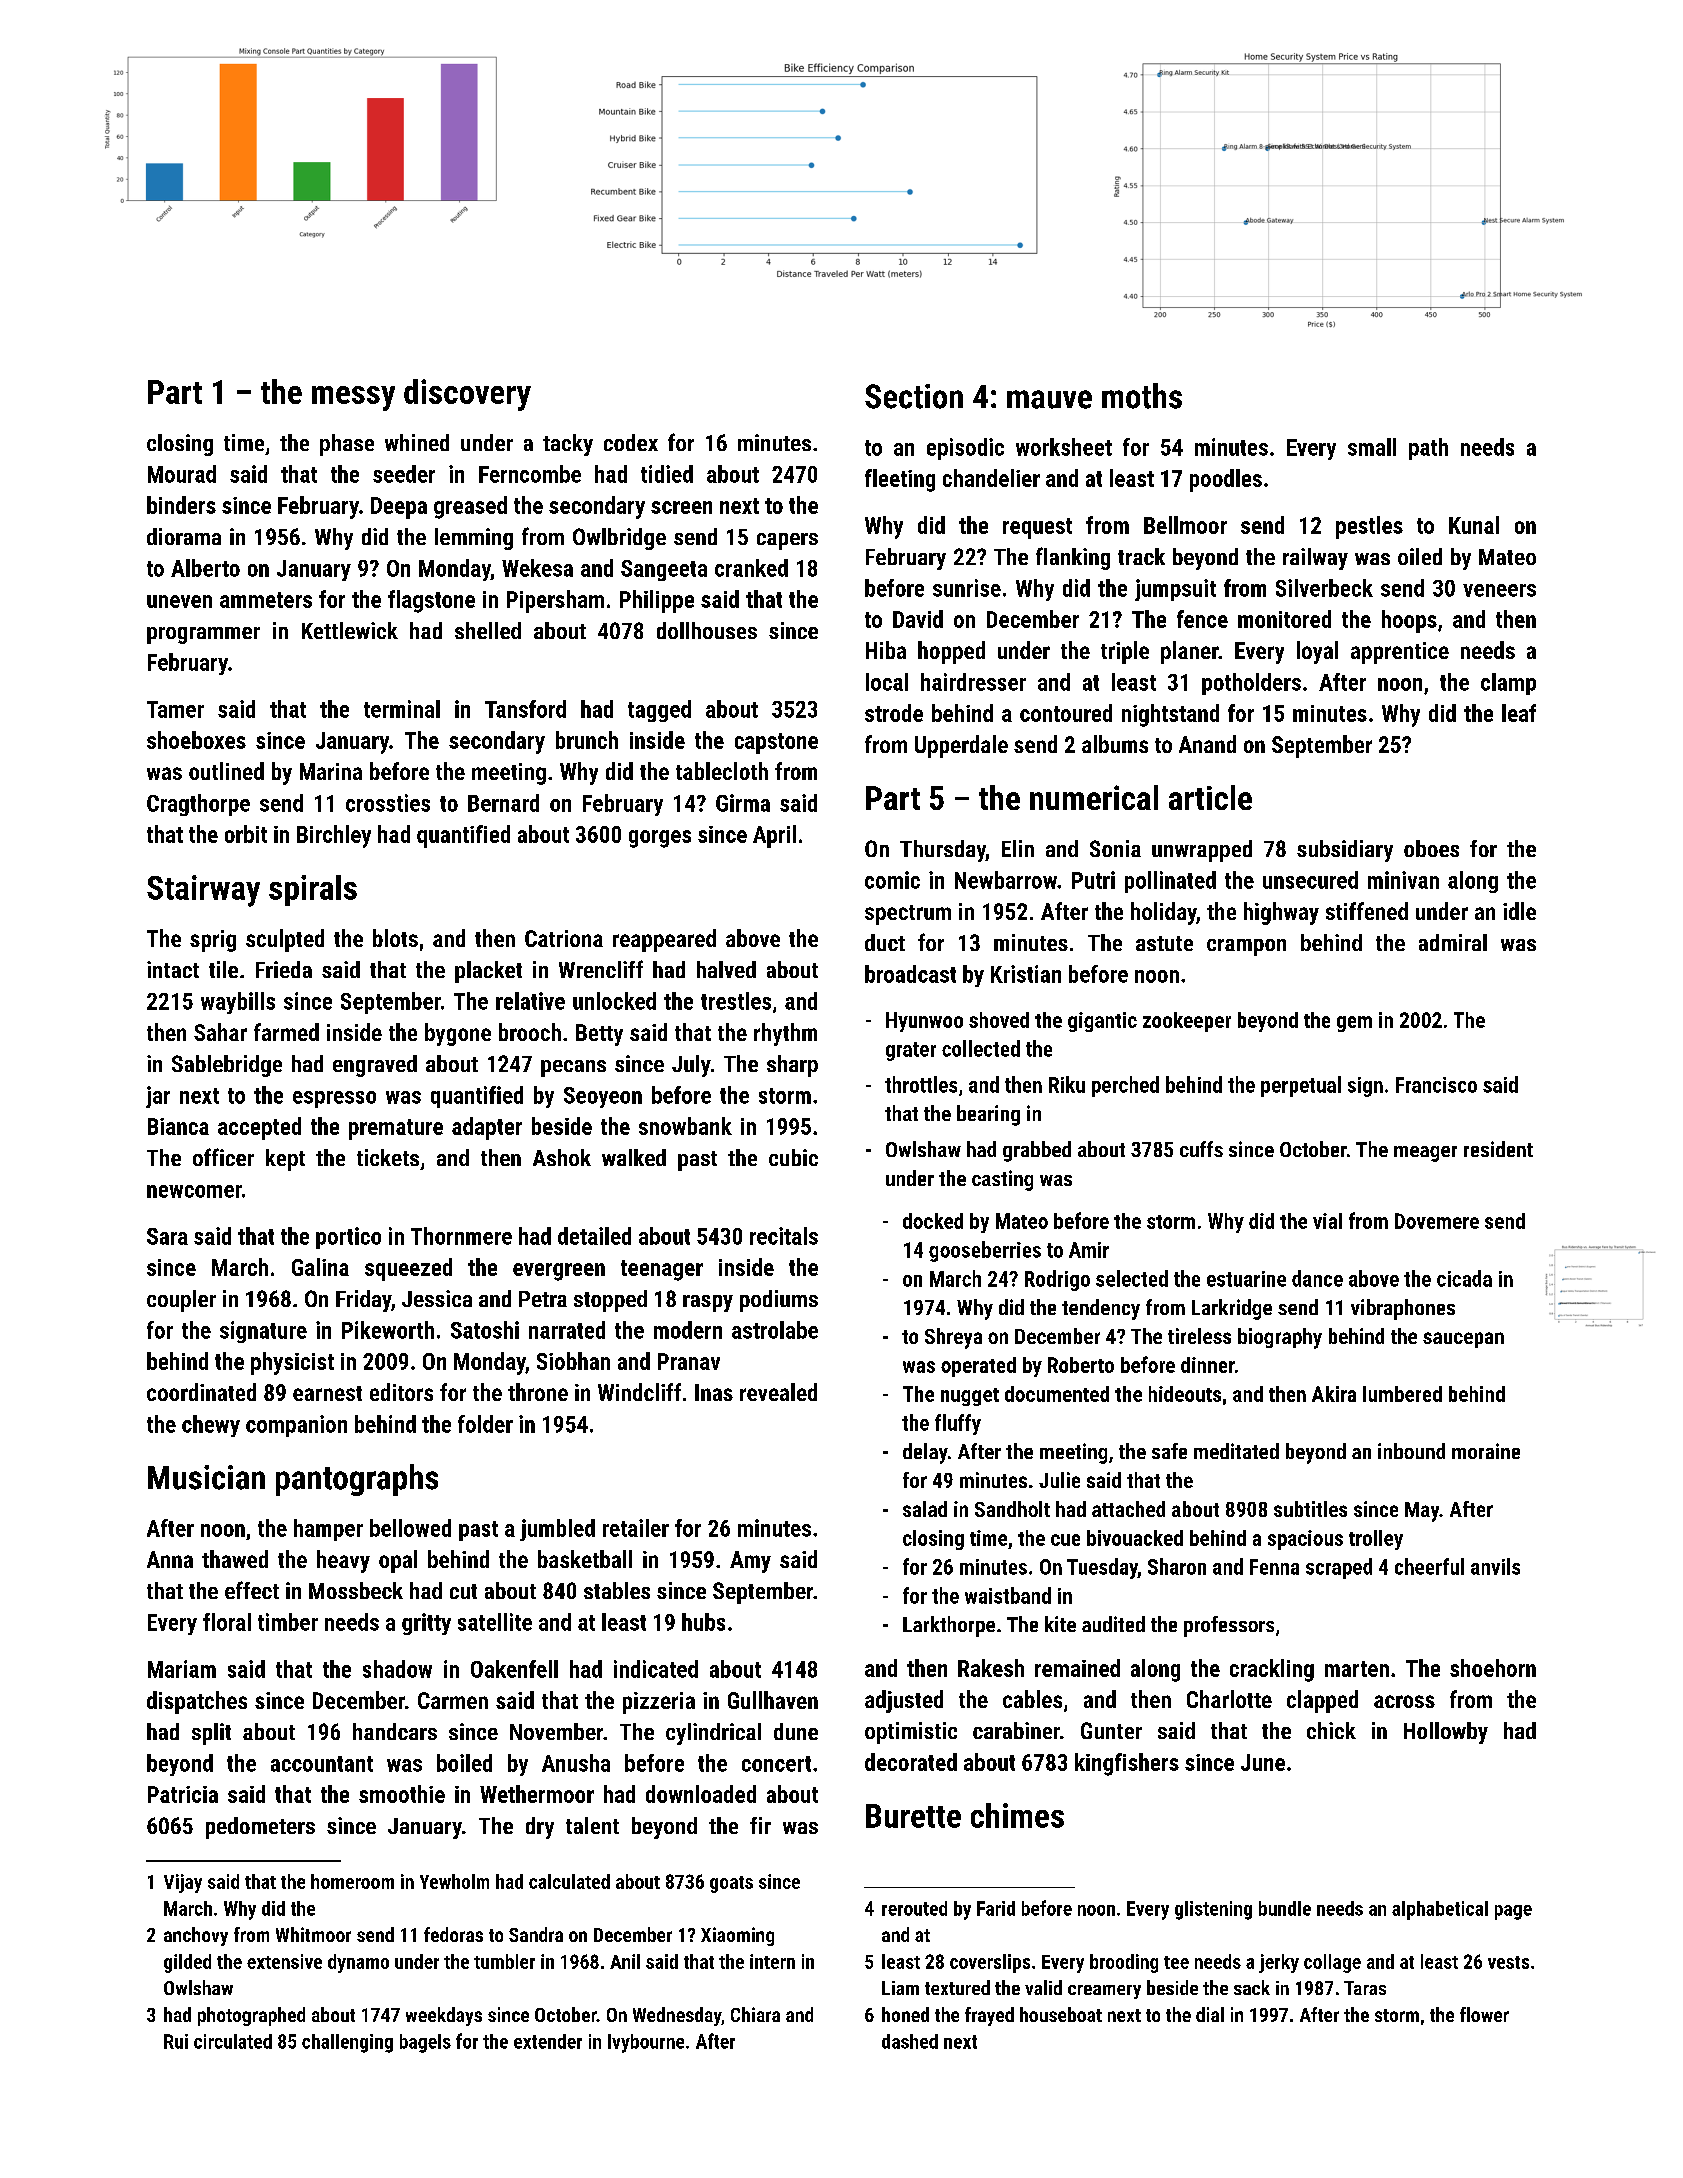 The width and height of the screenshot is (1683, 2178). Describe the element at coordinates (914, 396) in the screenshot. I see `Section` at that location.
